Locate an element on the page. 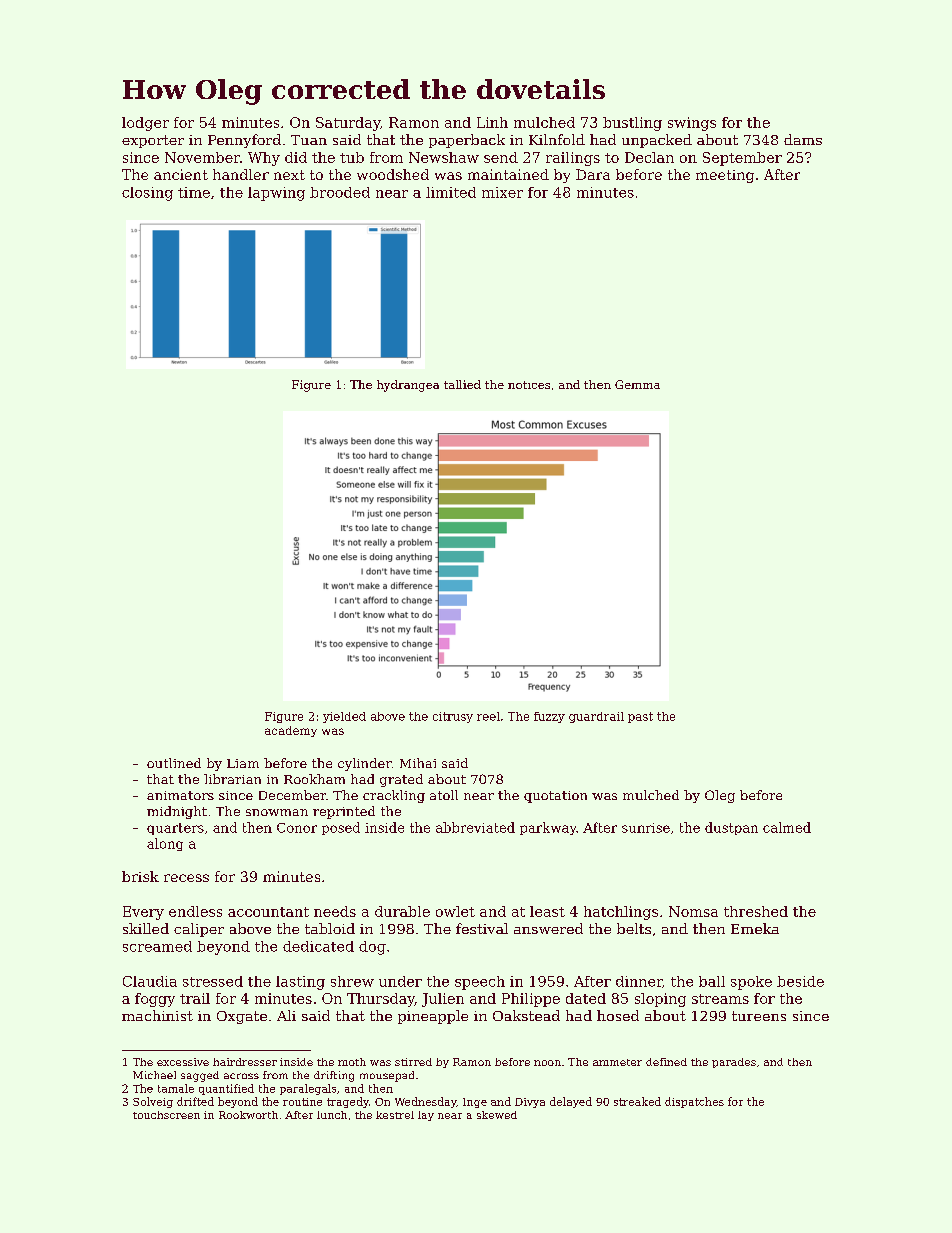  dated is located at coordinates (586, 998).
